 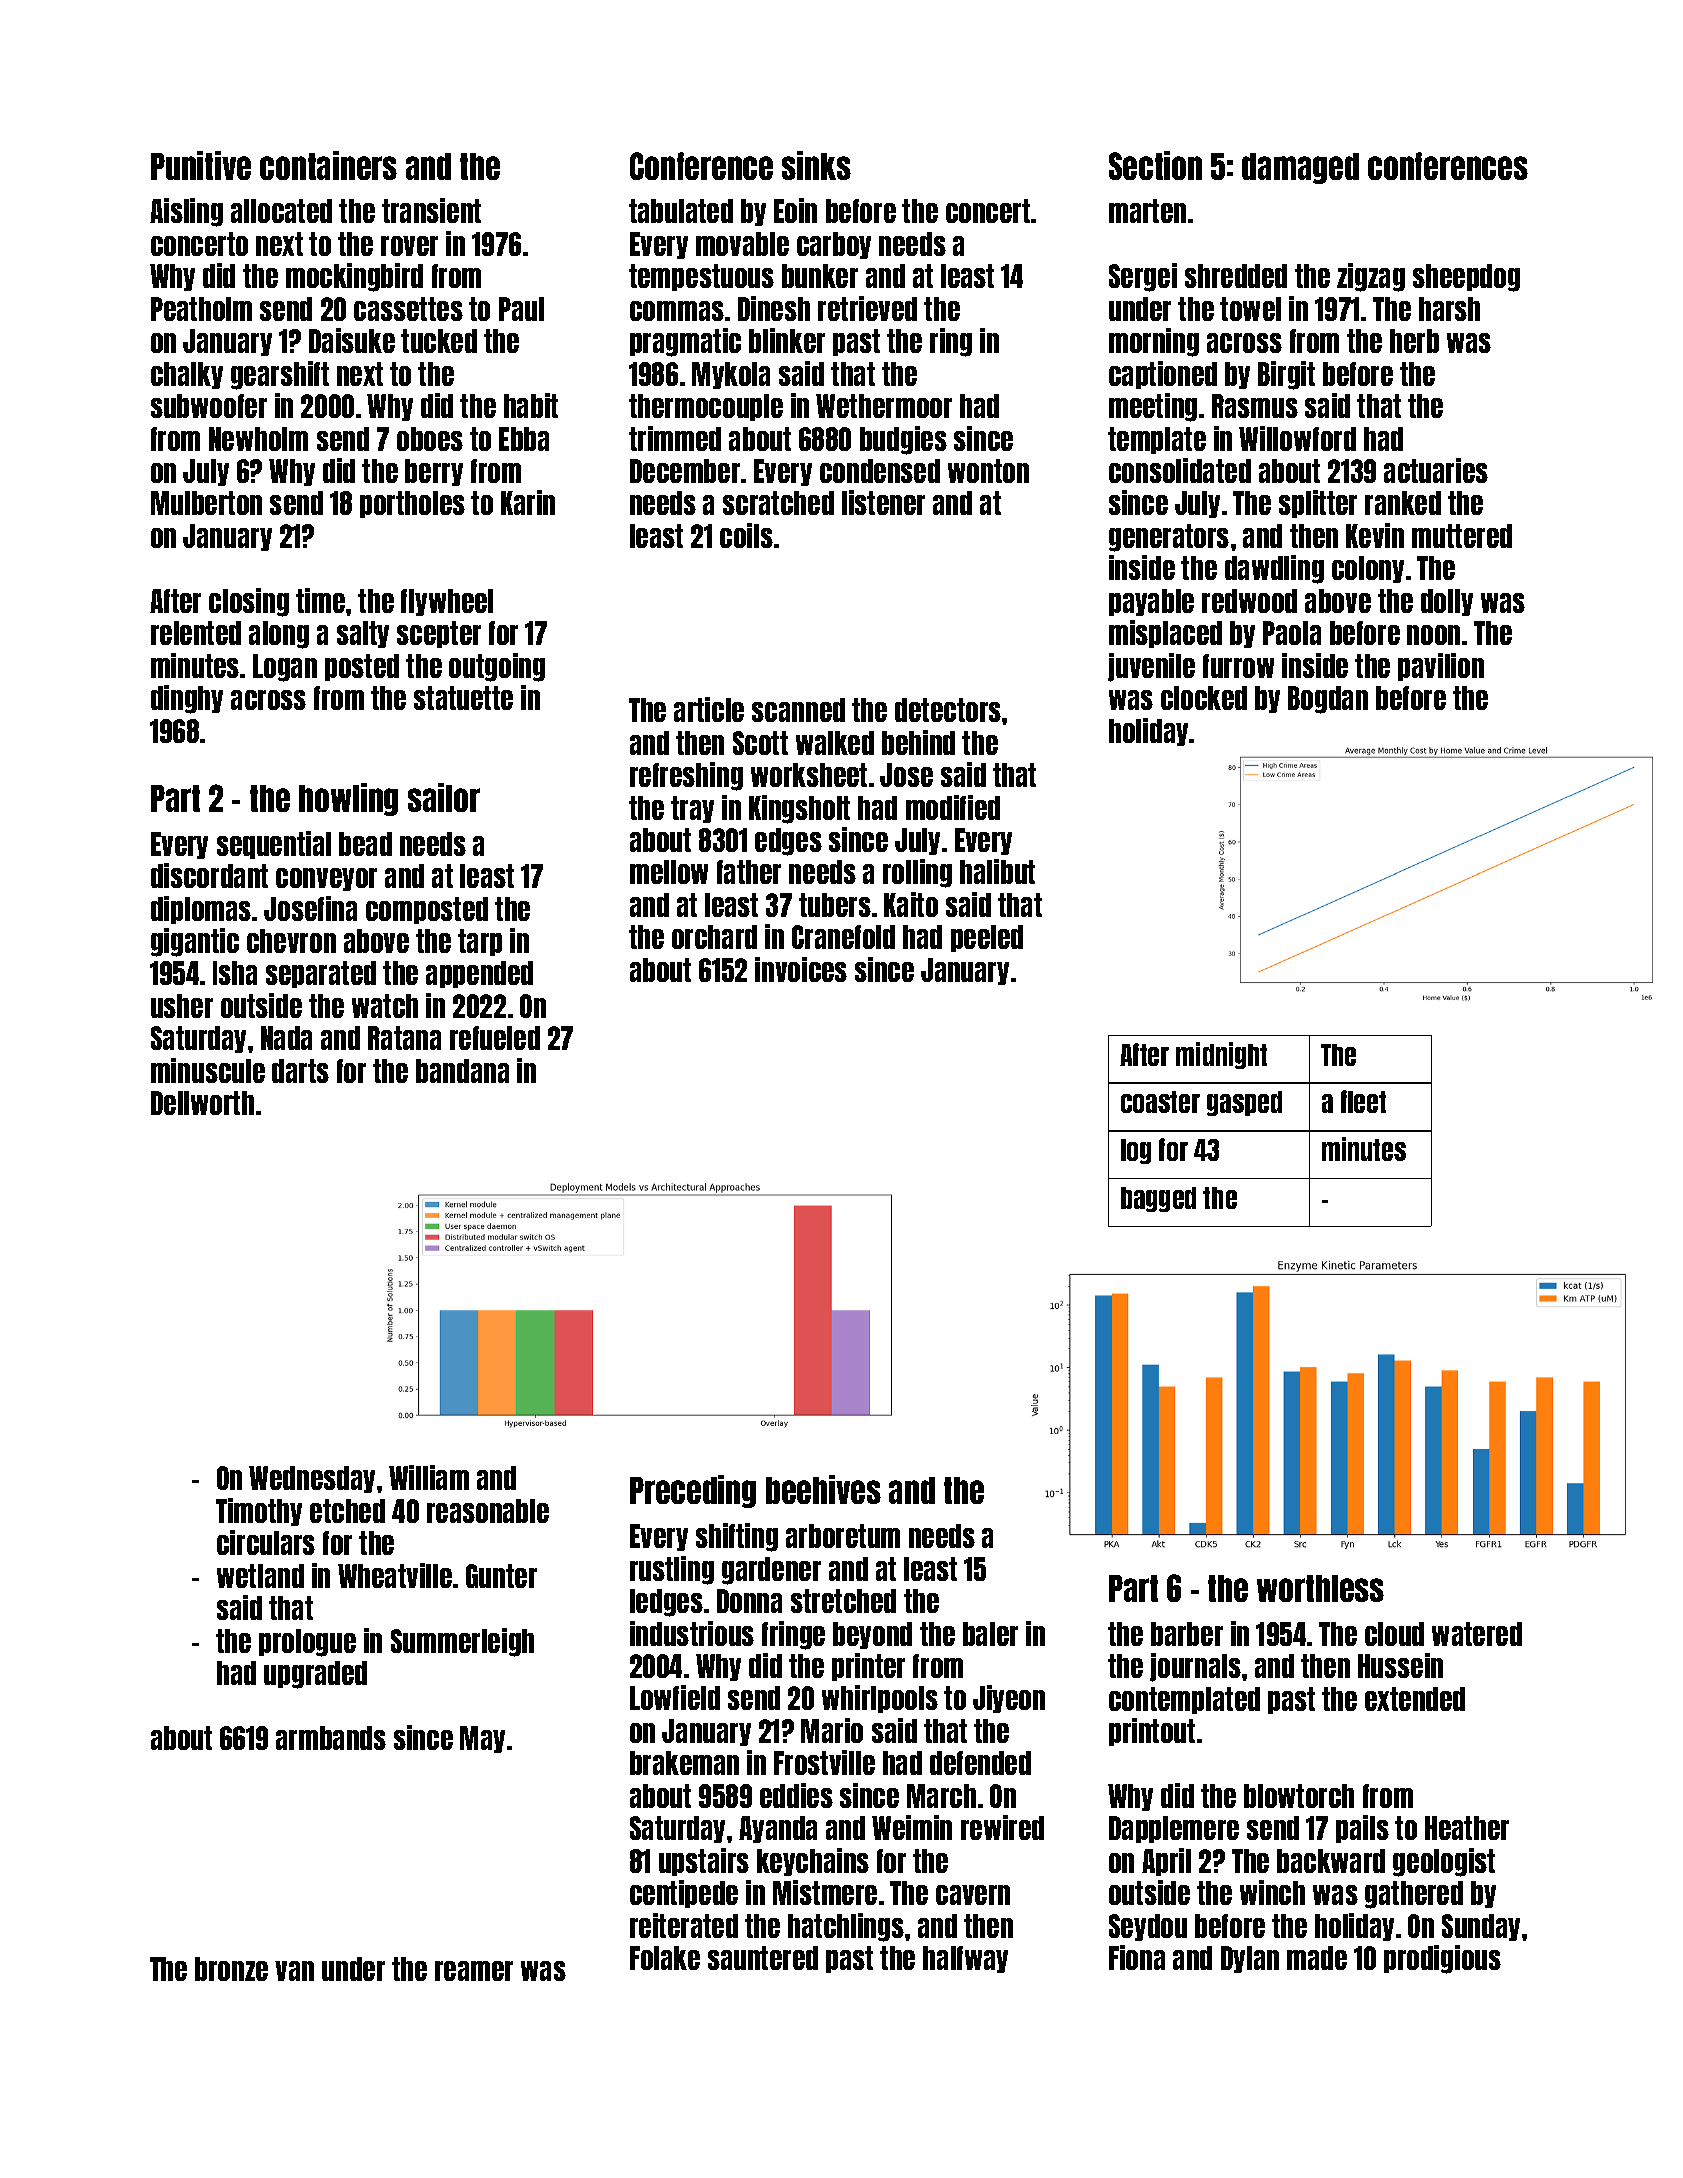 What do you see at coordinates (1462, 536) in the document?
I see `muttered` at bounding box center [1462, 536].
